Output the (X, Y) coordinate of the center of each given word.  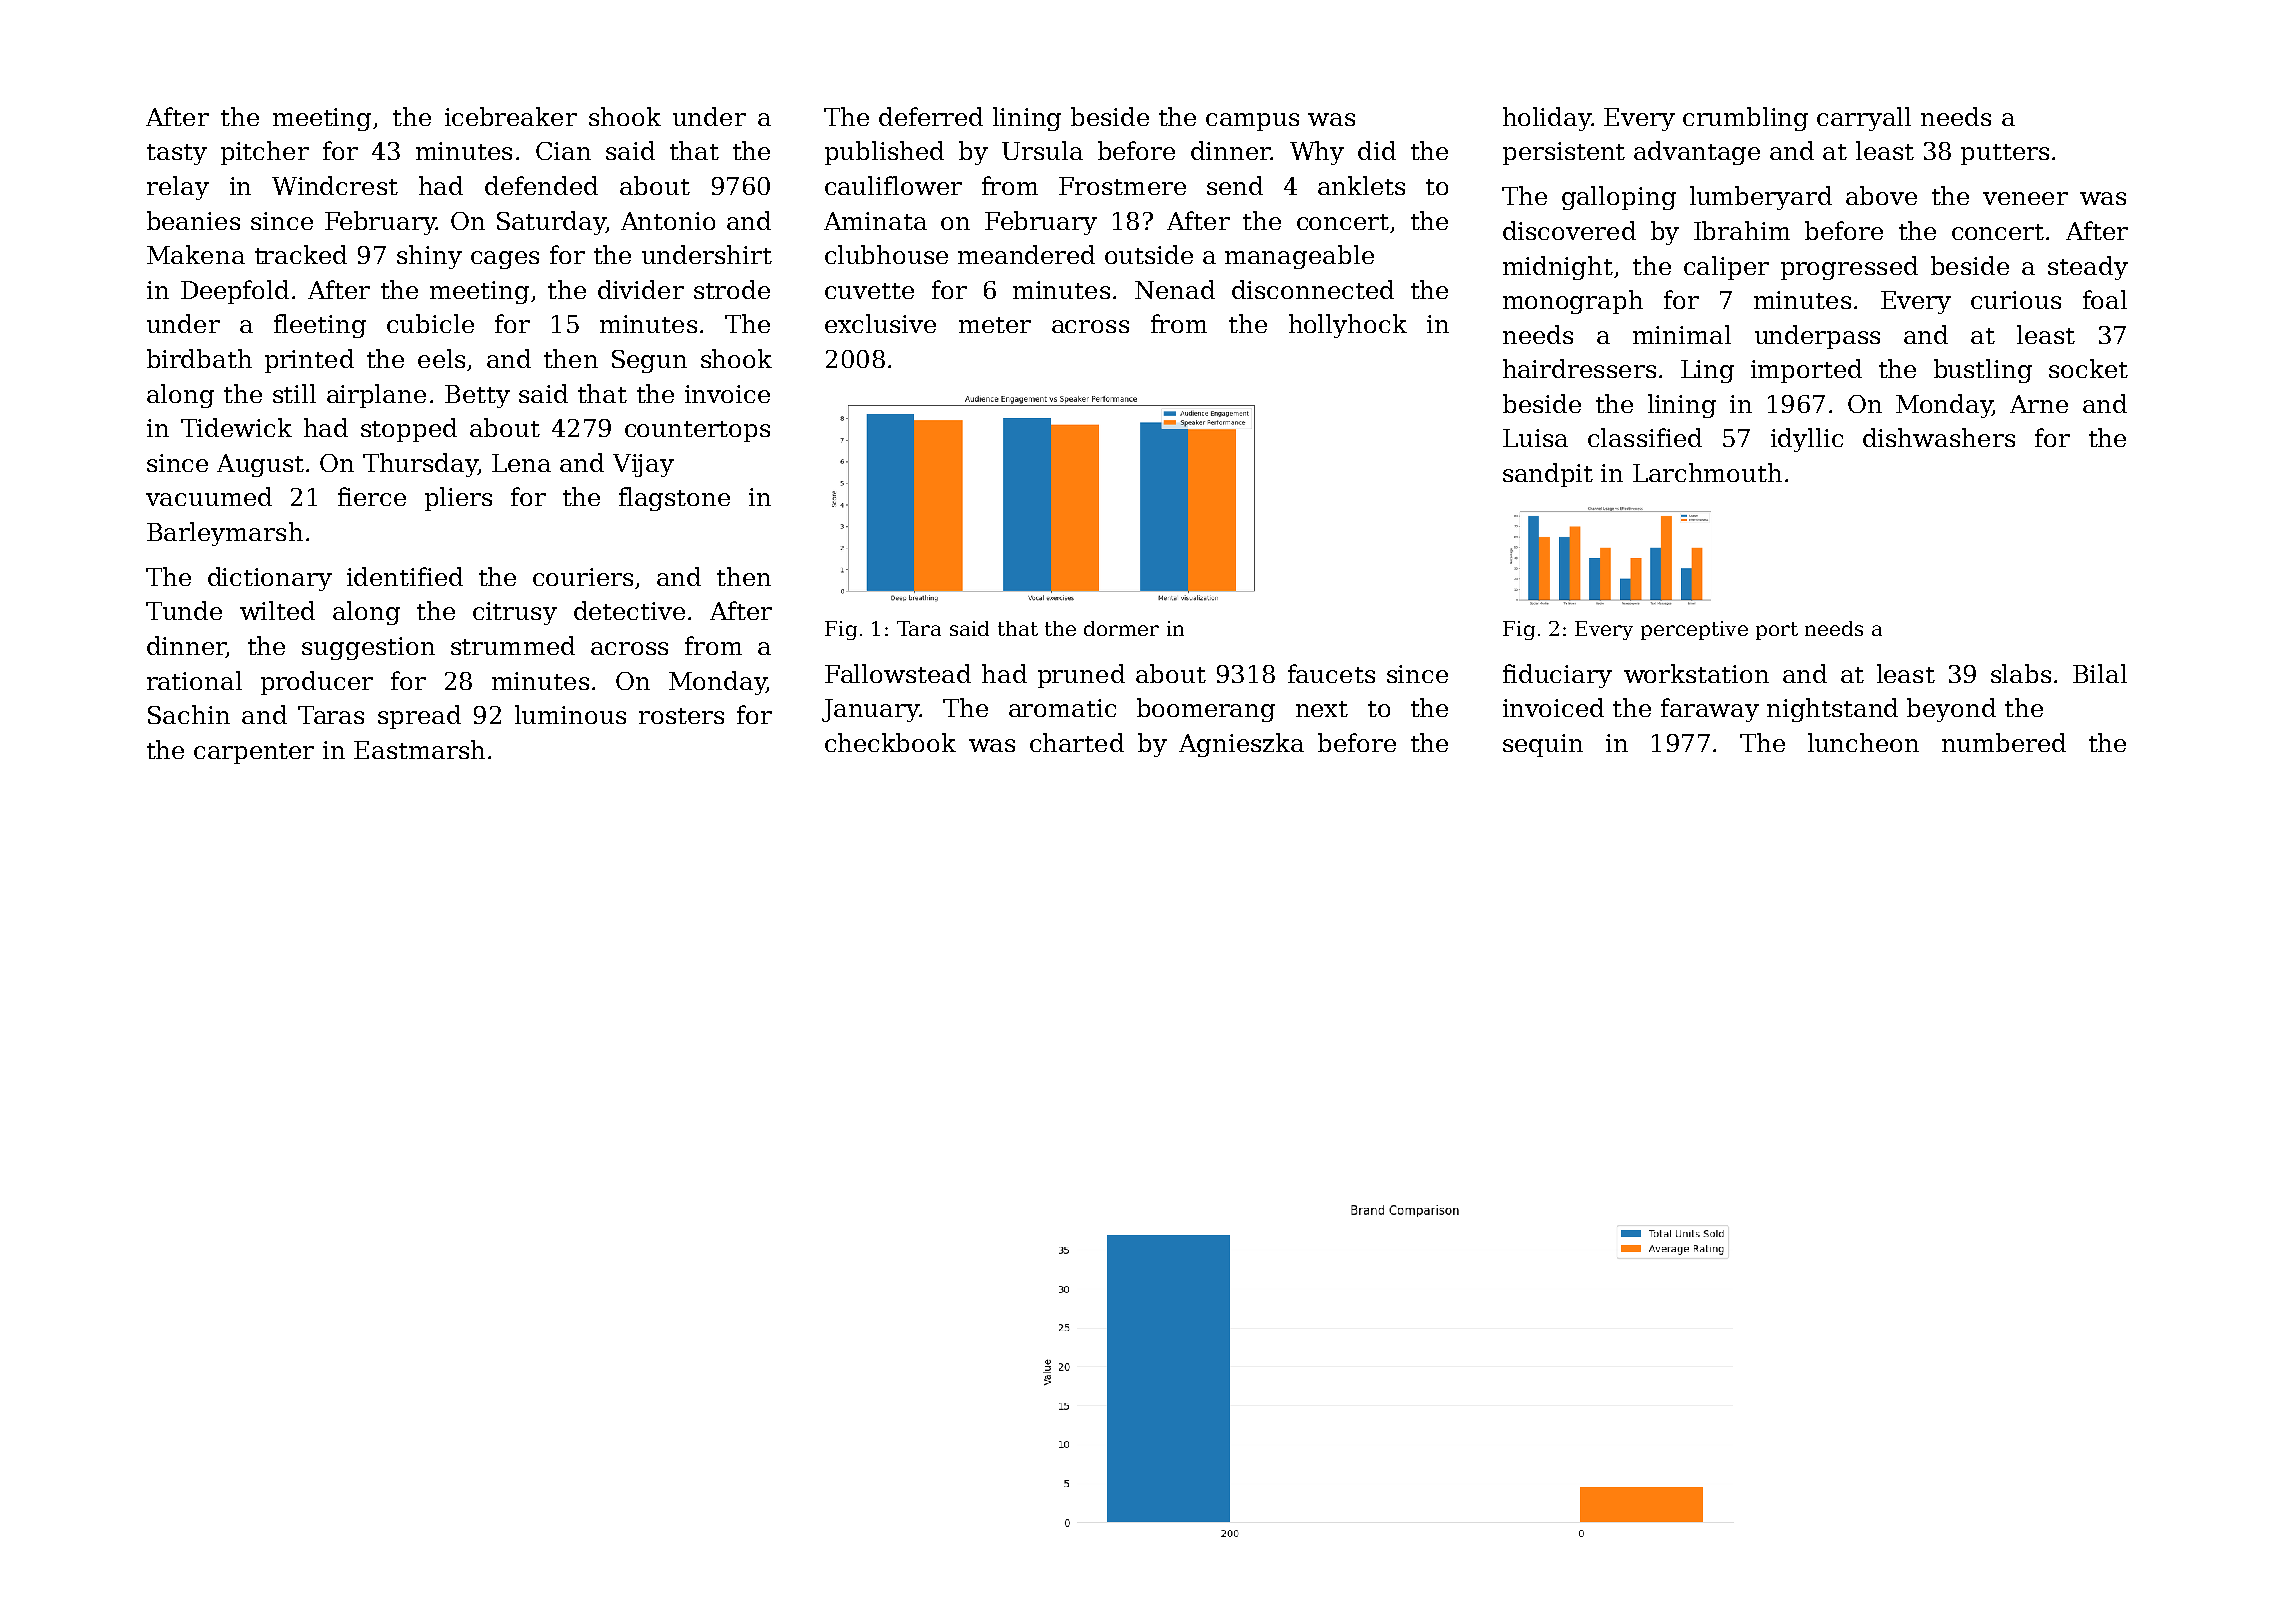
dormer (1121, 628)
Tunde (184, 610)
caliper (1726, 268)
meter (995, 325)
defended (541, 185)
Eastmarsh (419, 749)
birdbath (199, 358)
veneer (2025, 198)
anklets (1361, 185)
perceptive (1694, 630)
